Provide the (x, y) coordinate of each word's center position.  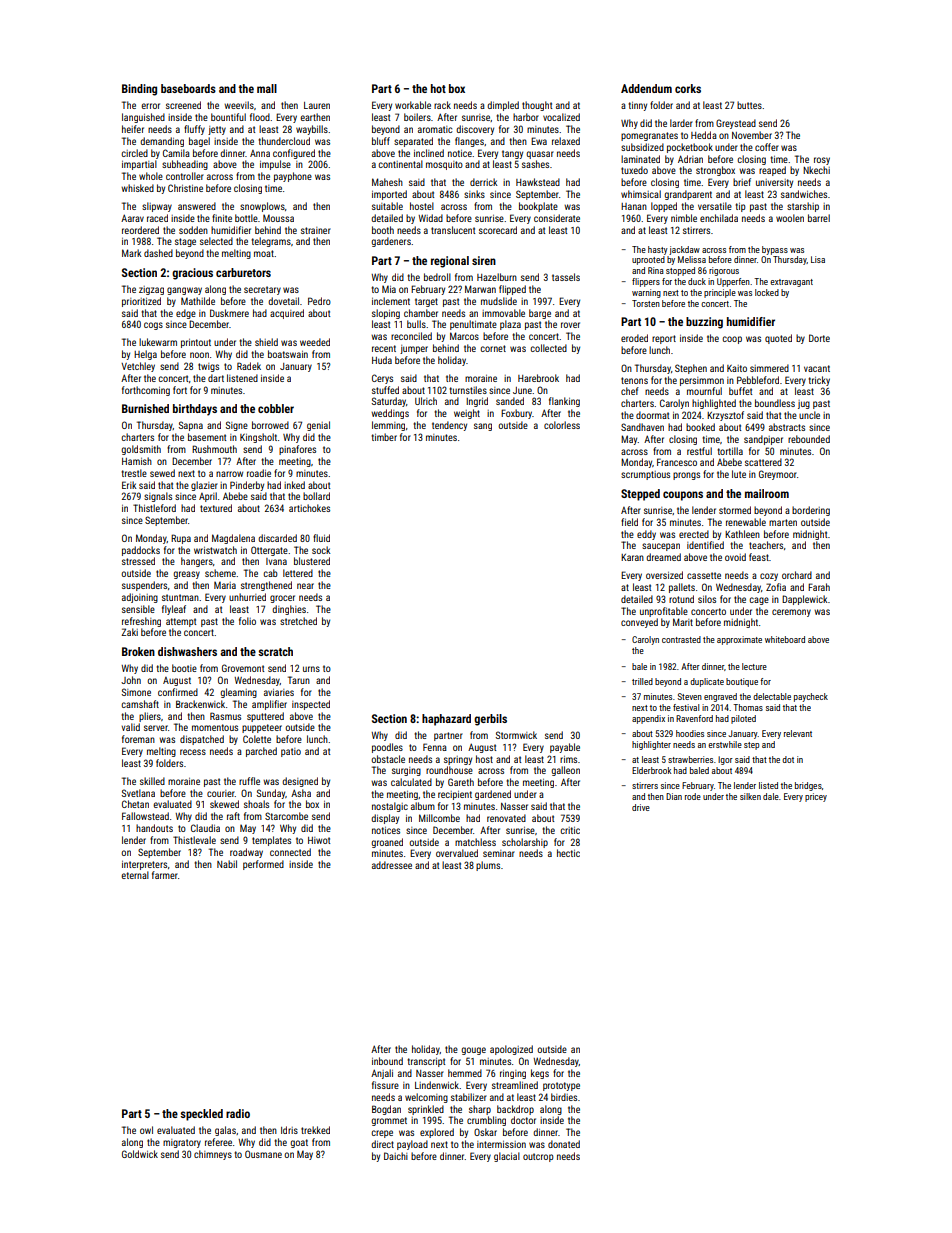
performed (263, 865)
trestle (134, 473)
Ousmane (263, 1154)
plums (488, 866)
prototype (561, 1086)
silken (750, 796)
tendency (449, 426)
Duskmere (229, 313)
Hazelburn (497, 277)
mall (267, 88)
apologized (511, 1050)
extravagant (791, 283)
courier (221, 793)
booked (700, 427)
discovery (475, 130)
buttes (749, 105)
